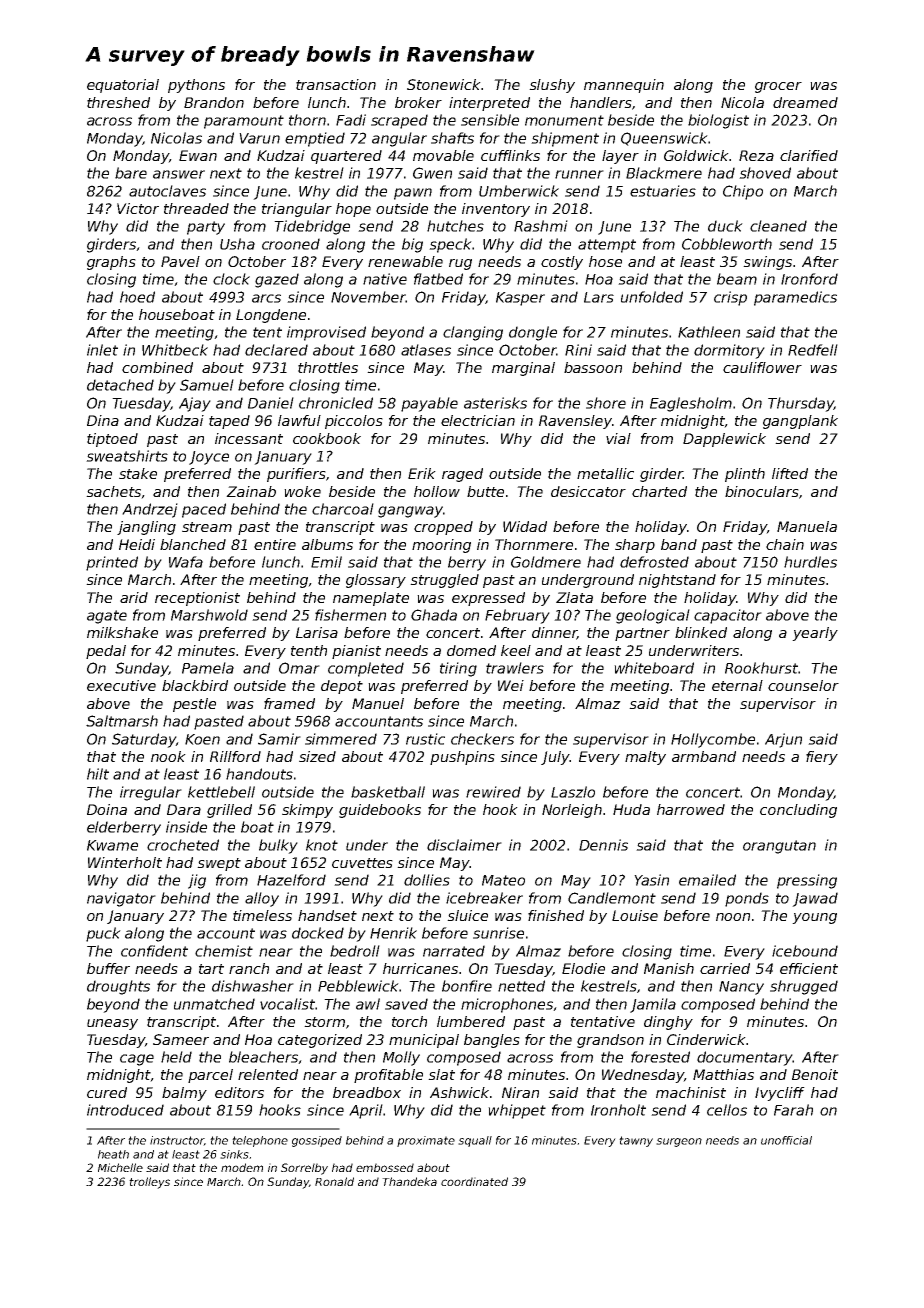 The image size is (924, 1308). Describe the element at coordinates (425, 739) in the image. I see `rustic` at that location.
